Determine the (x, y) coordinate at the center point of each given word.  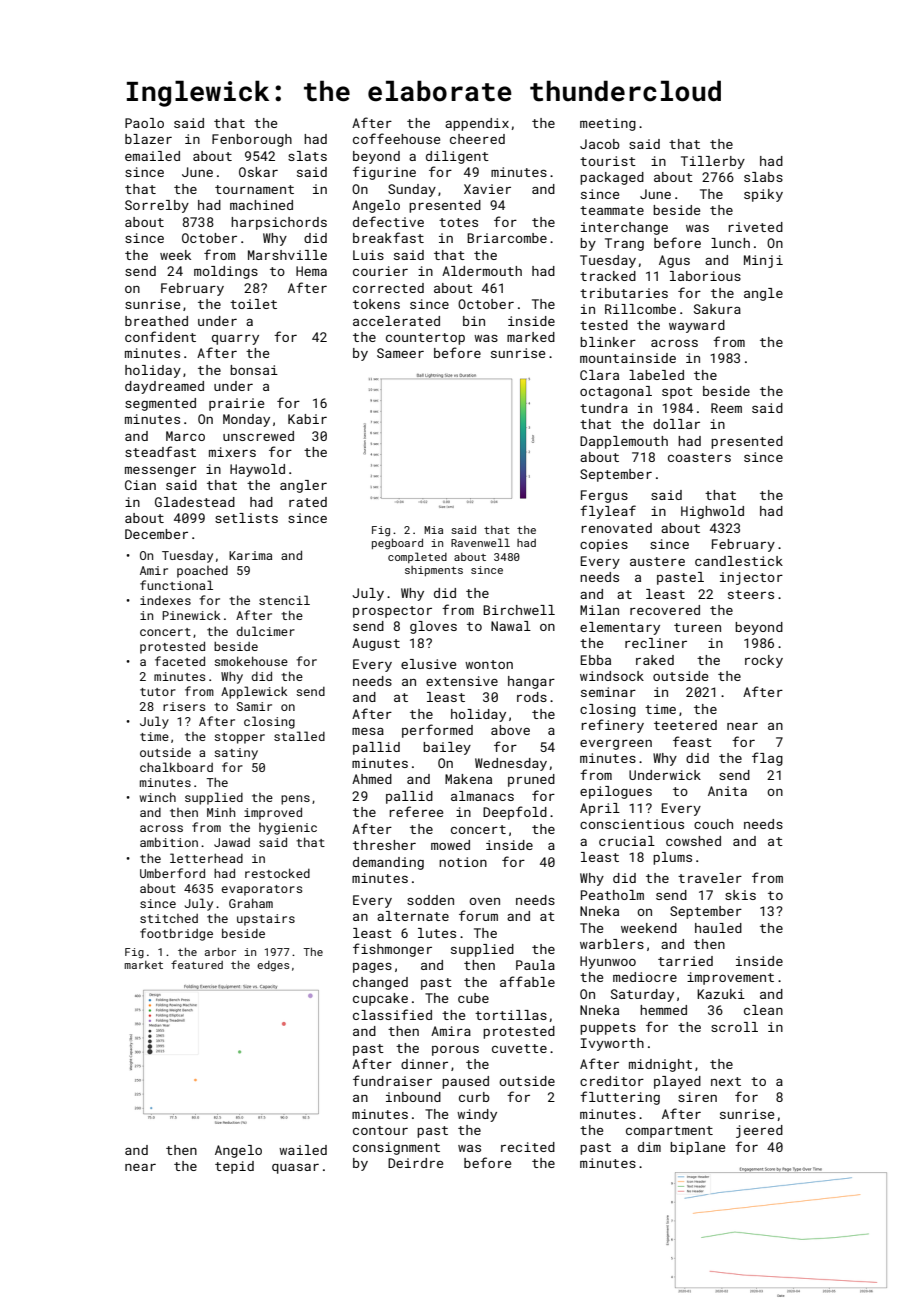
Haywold (257, 470)
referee (416, 811)
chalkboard (176, 767)
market (143, 965)
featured (197, 964)
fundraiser (392, 1080)
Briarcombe (507, 238)
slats (307, 156)
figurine (384, 173)
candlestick (739, 561)
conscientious (632, 824)
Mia (433, 530)
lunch (730, 243)
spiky (763, 195)
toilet (253, 304)
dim (649, 1147)
